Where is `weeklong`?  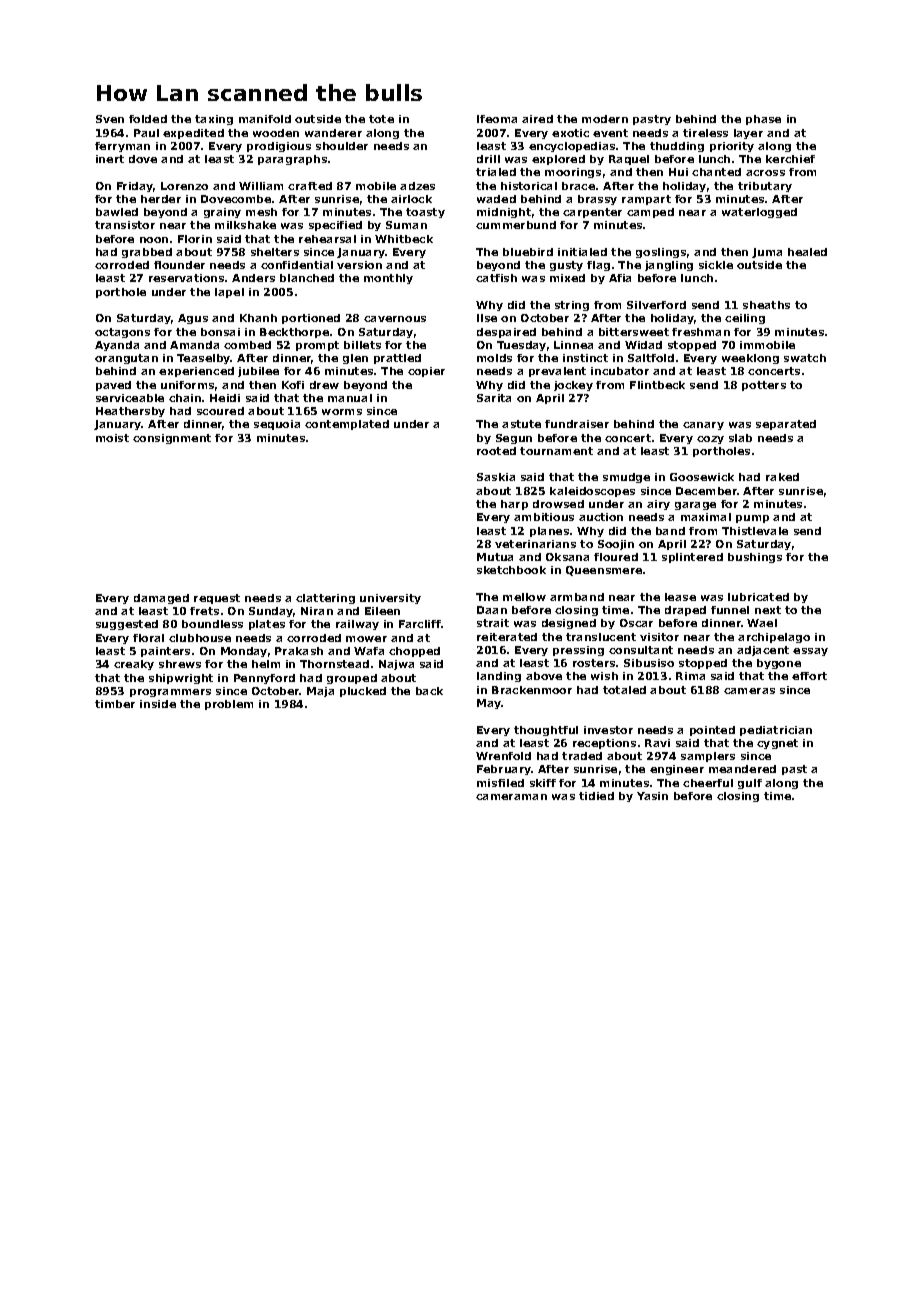
weeklong is located at coordinates (750, 359).
